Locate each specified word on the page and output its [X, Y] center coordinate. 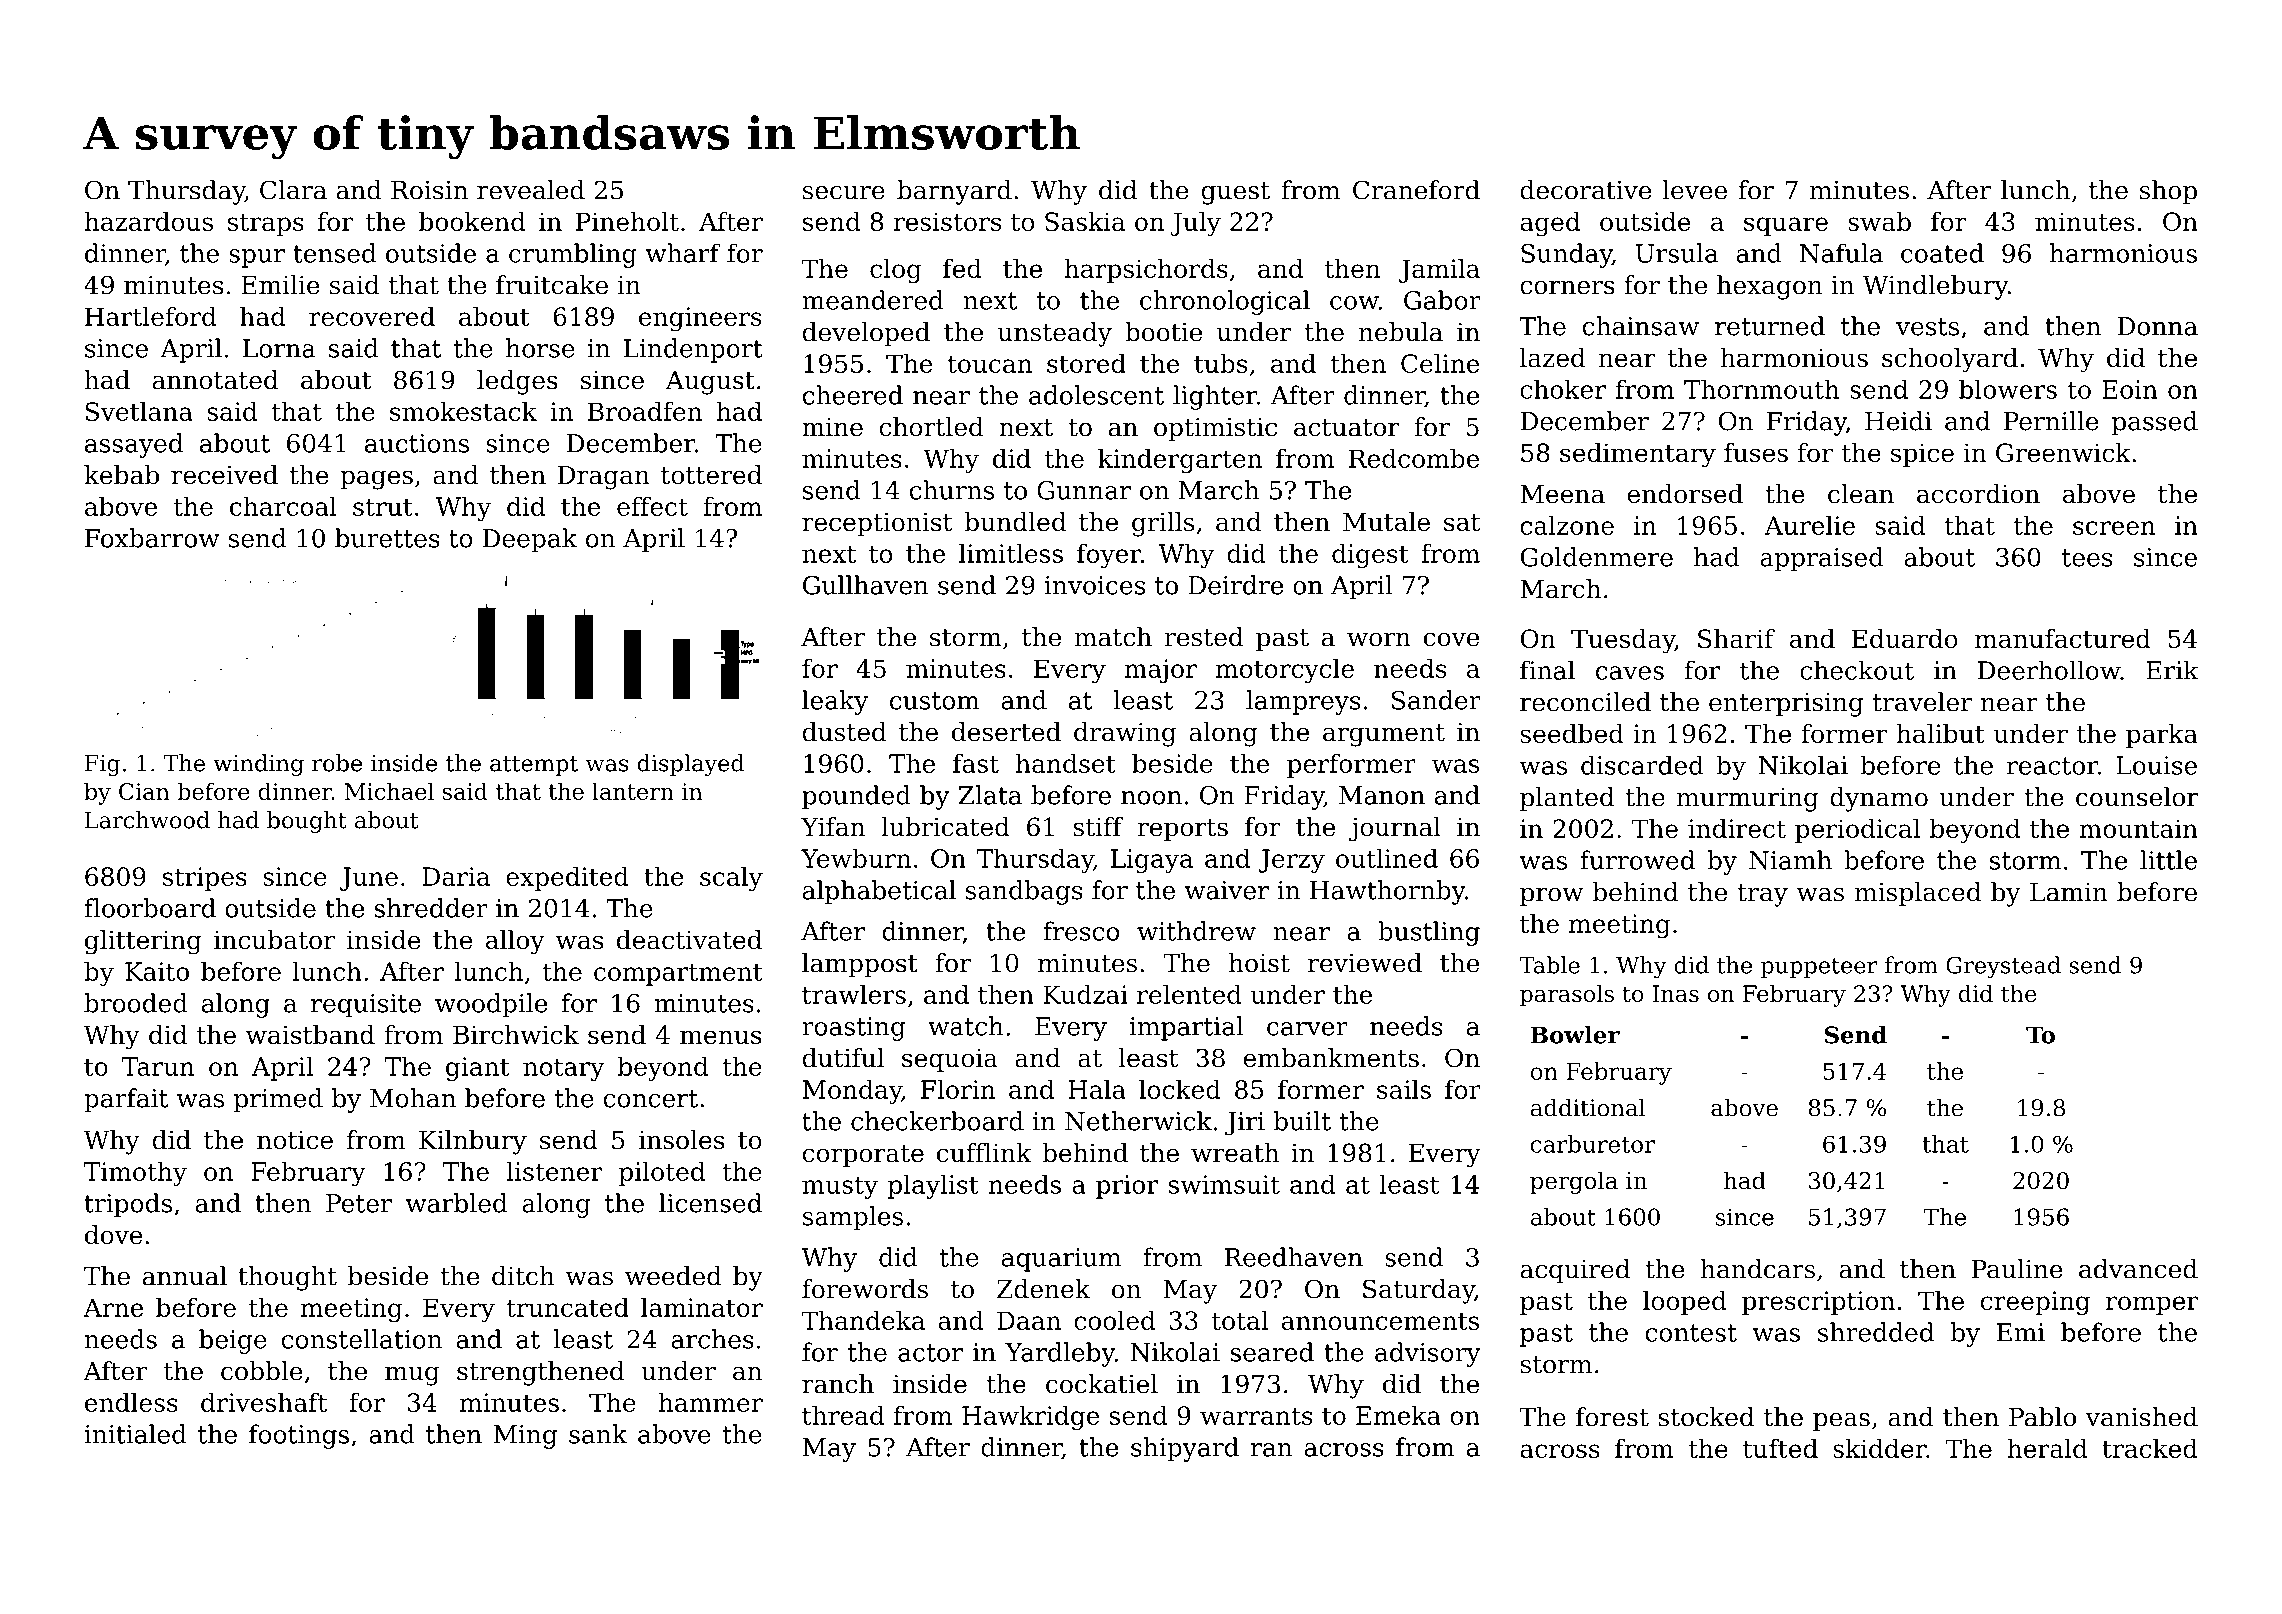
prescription [1818, 1303]
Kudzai [1085, 994]
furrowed [1637, 860]
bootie [1163, 332]
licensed [710, 1203]
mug [412, 1376]
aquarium [1061, 1260]
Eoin [2130, 389]
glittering [143, 942]
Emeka [1398, 1415]
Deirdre [1235, 585]
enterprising [1786, 705]
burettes [387, 538]
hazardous [148, 221]
